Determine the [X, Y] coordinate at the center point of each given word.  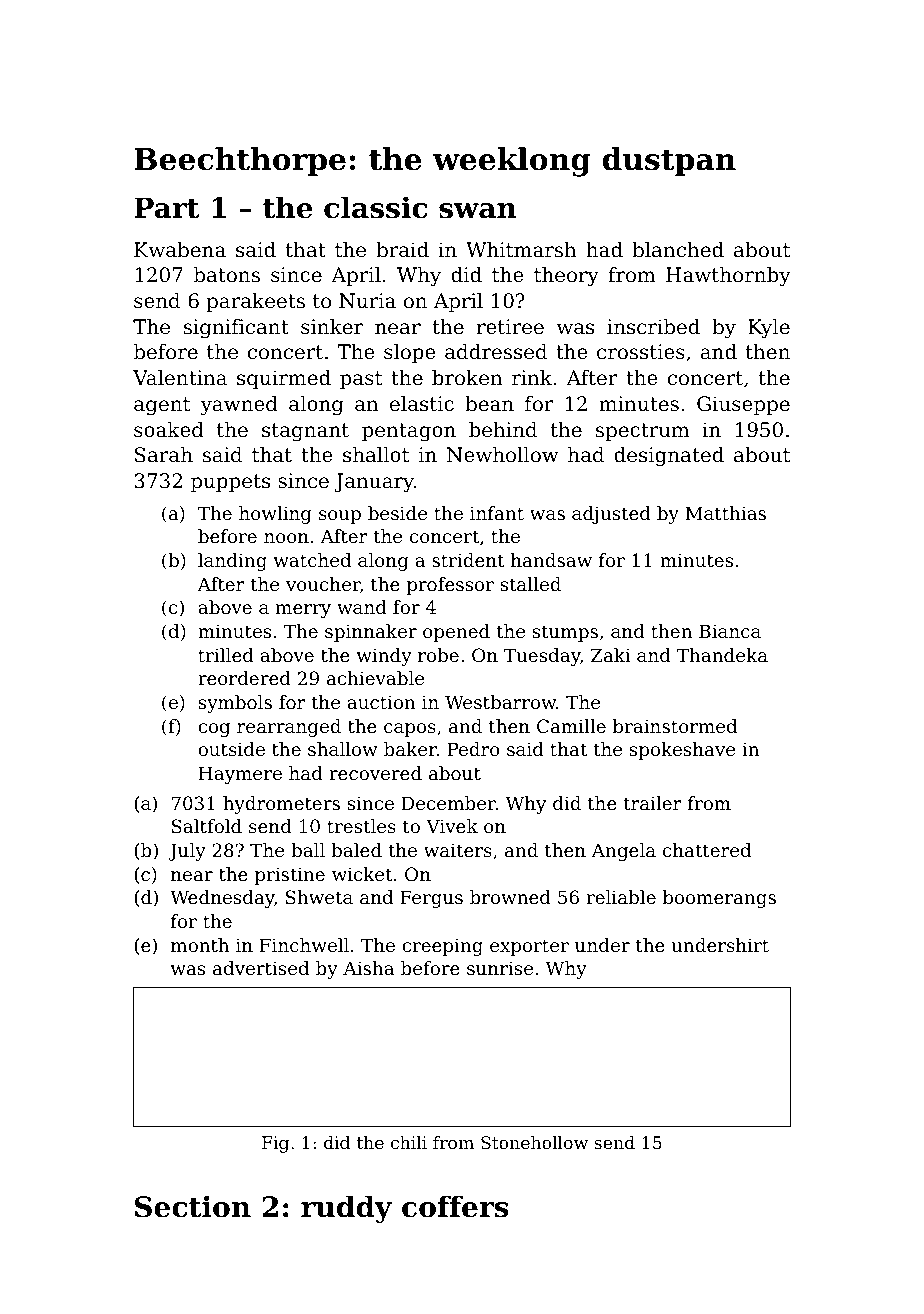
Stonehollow [534, 1142]
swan [478, 211]
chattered [707, 850]
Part [166, 208]
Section [193, 1206]
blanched [678, 250]
